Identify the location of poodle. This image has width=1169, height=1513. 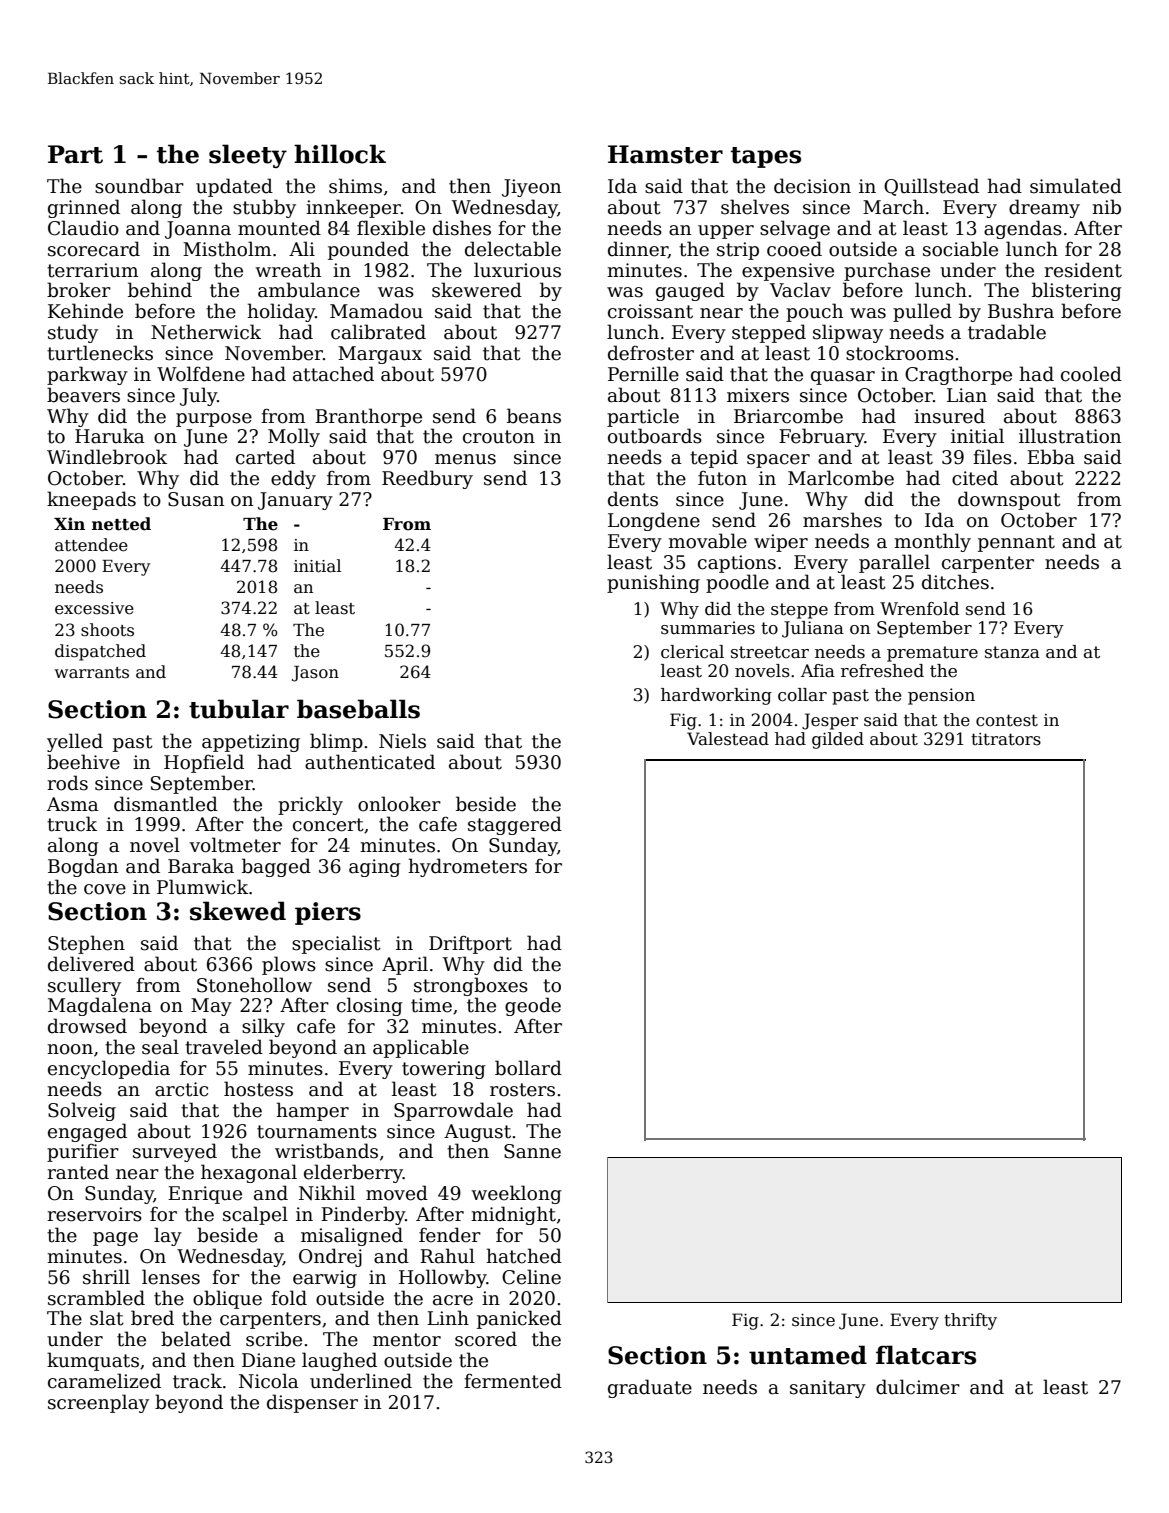
(737, 583).
